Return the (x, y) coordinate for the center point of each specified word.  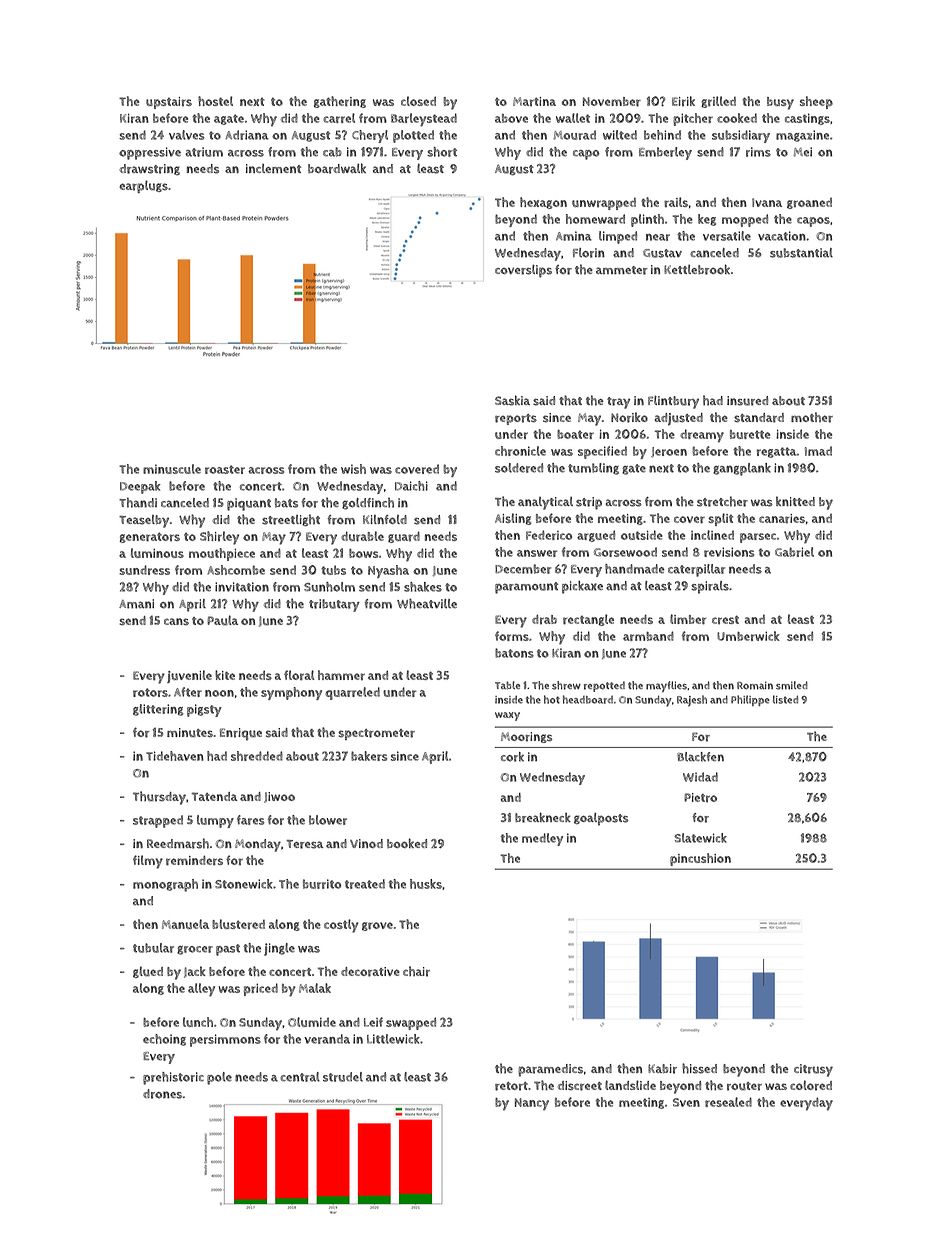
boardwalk (337, 168)
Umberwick (748, 636)
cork (512, 757)
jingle (279, 949)
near (658, 237)
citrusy (813, 1070)
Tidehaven (175, 756)
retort (511, 1086)
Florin (589, 253)
